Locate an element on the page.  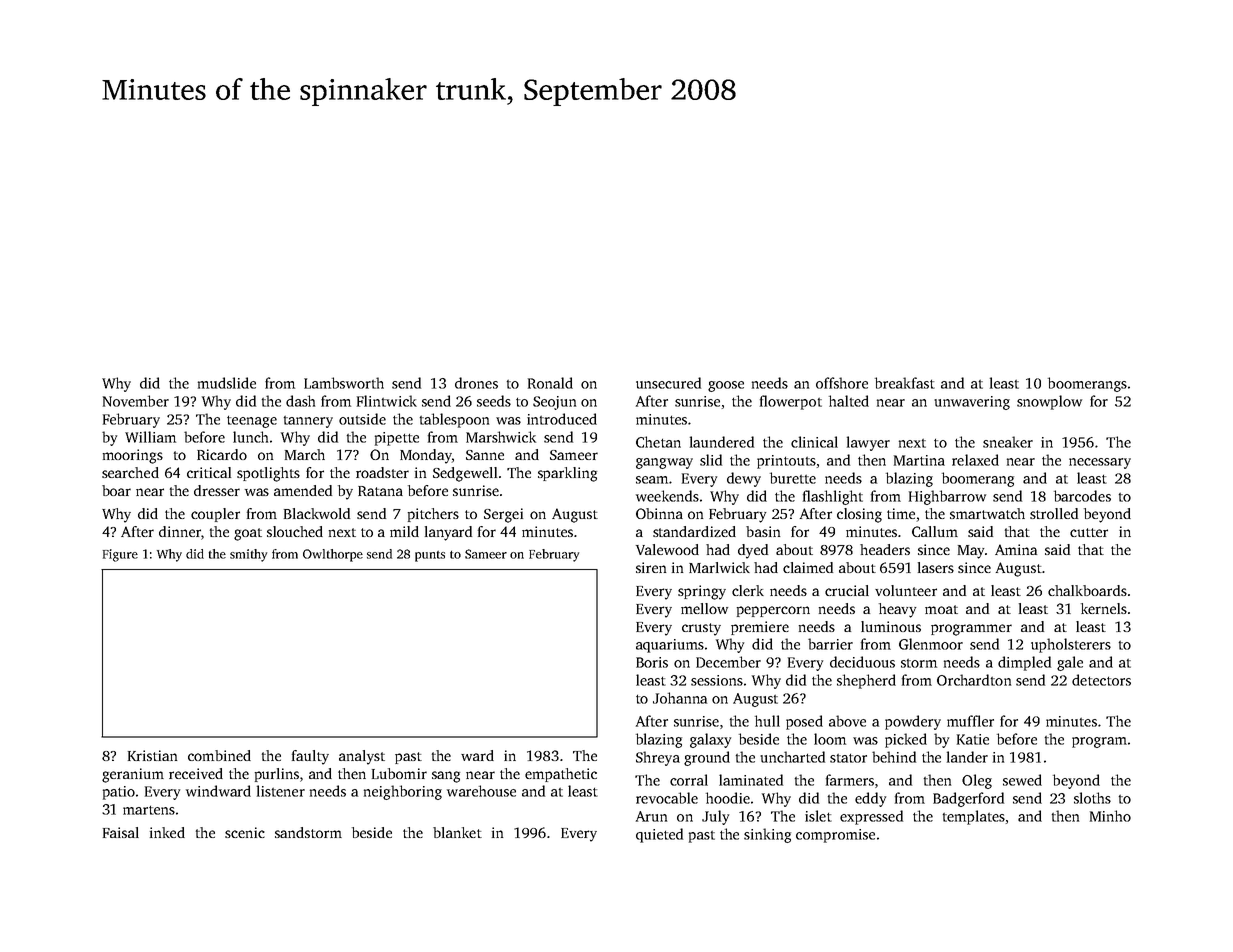
smartwatch is located at coordinates (987, 513).
